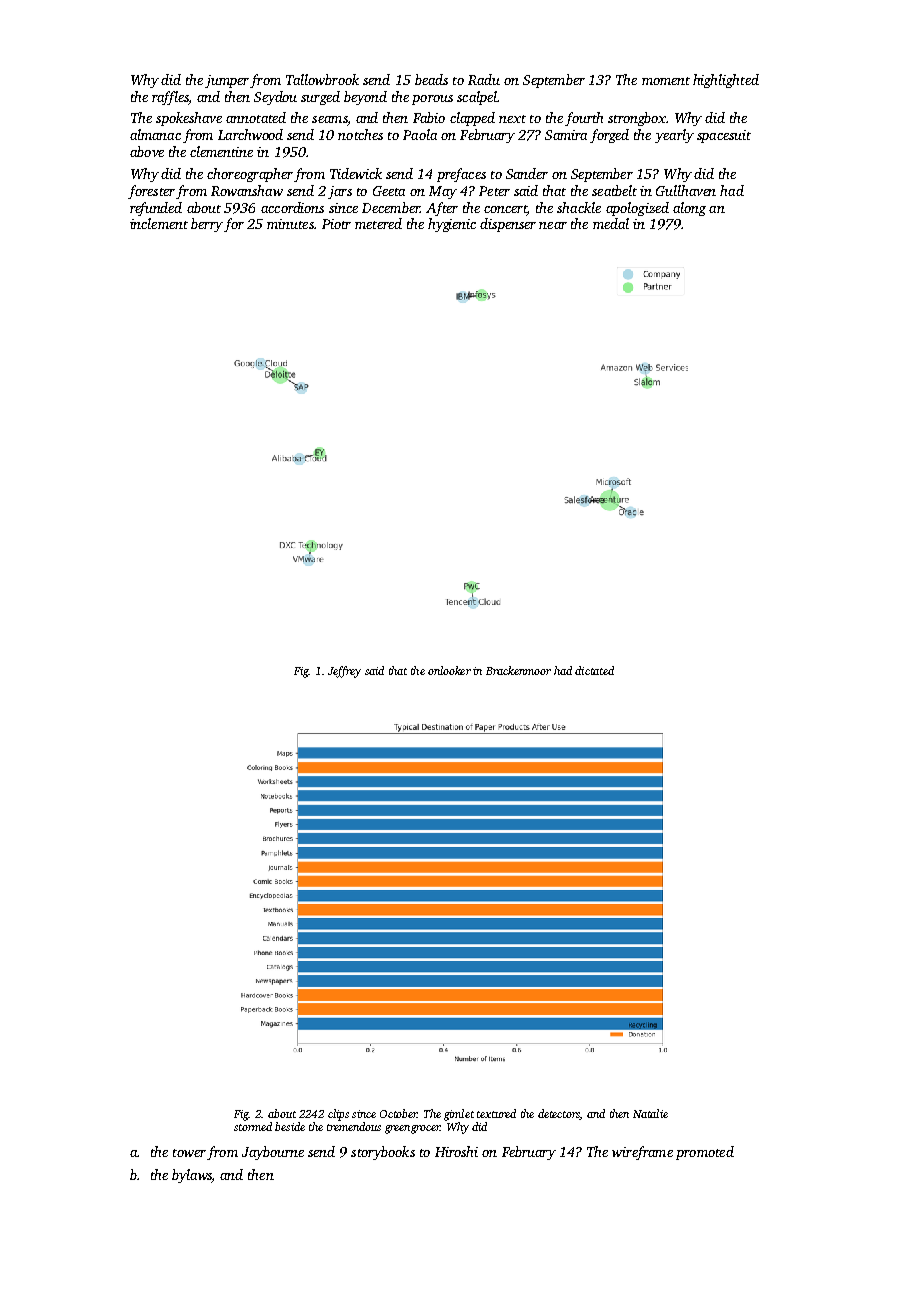  I want to click on onlooker, so click(449, 670).
